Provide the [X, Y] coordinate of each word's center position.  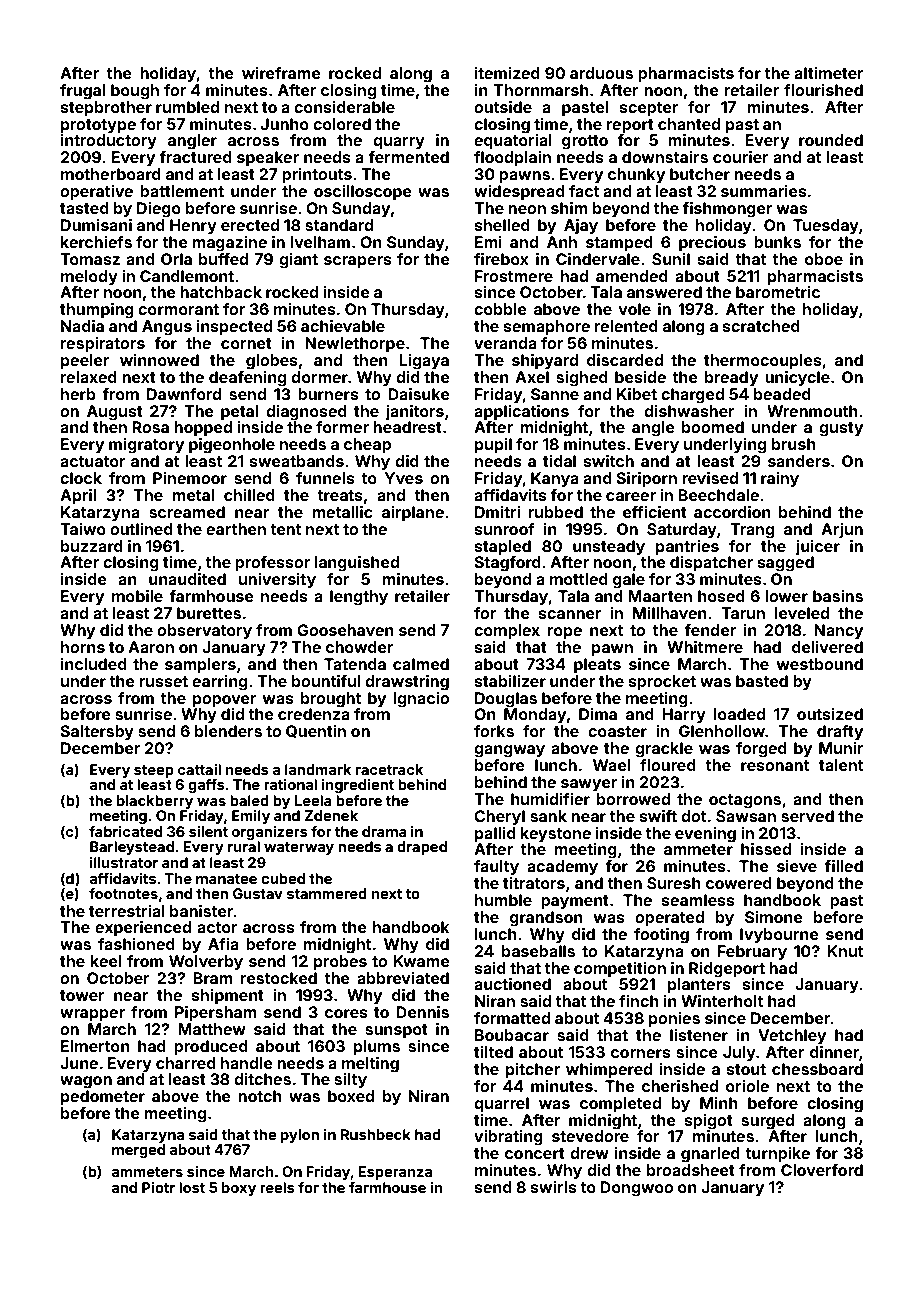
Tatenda [355, 664]
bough [135, 92]
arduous [601, 73]
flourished [823, 90]
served [807, 816]
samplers [200, 666]
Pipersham [216, 1014]
